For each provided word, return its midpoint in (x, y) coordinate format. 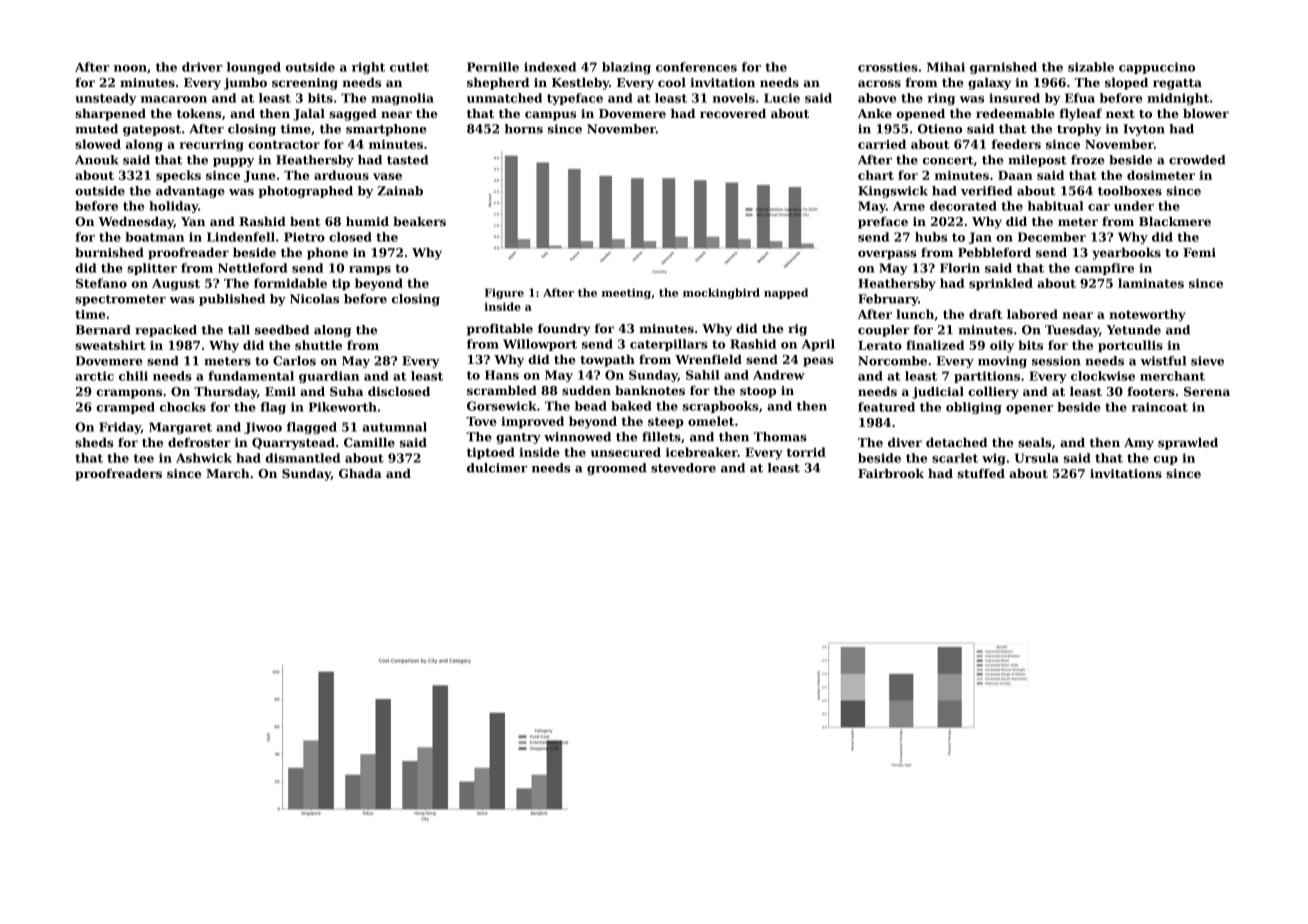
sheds (94, 442)
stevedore (683, 468)
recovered (733, 113)
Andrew (779, 375)
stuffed (981, 473)
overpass (887, 255)
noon (130, 68)
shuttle (318, 345)
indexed (550, 67)
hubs (931, 237)
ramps (370, 270)
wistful (1163, 361)
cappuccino (1157, 68)
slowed (98, 144)
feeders (1016, 144)
